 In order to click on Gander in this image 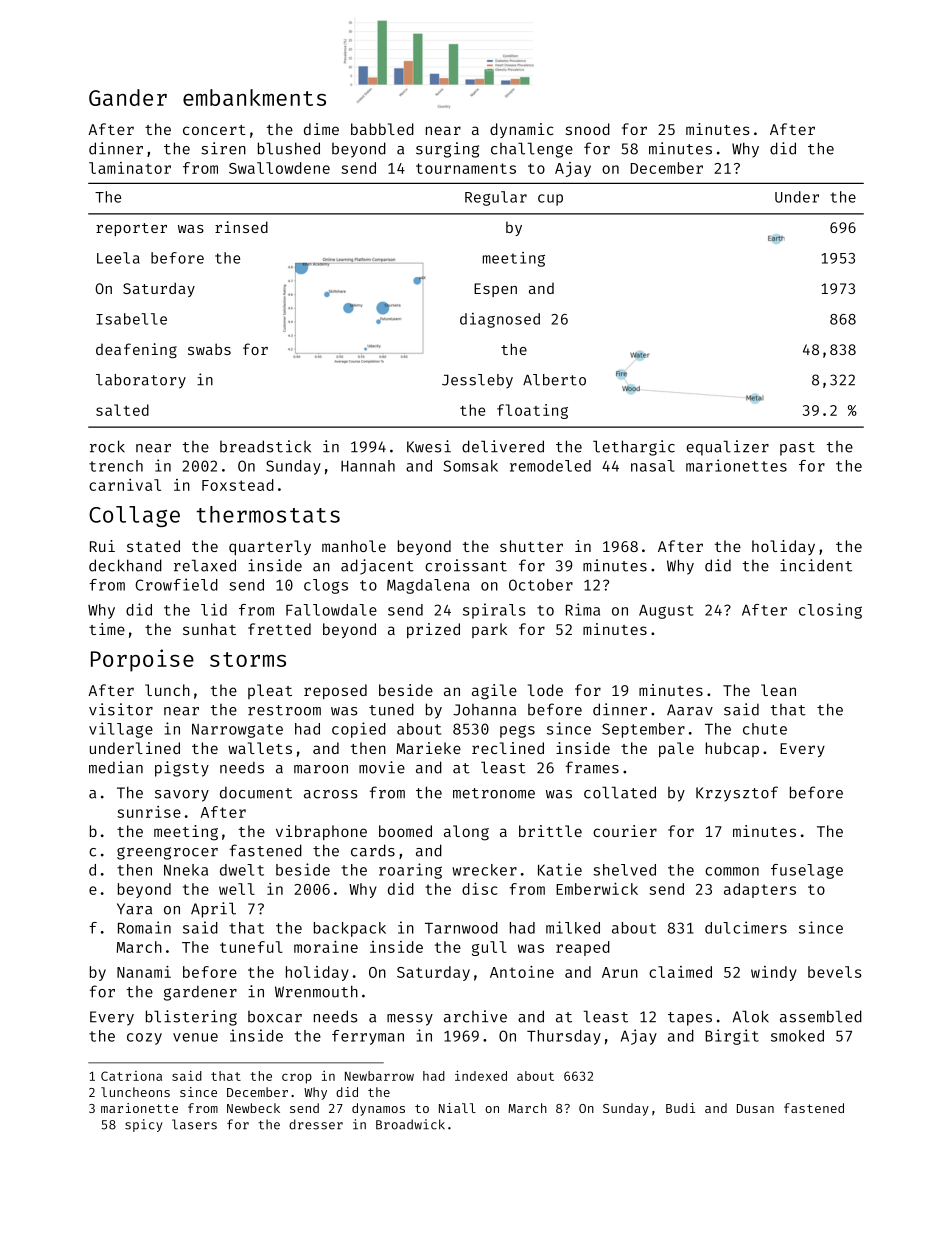, I will do `click(128, 97)`.
